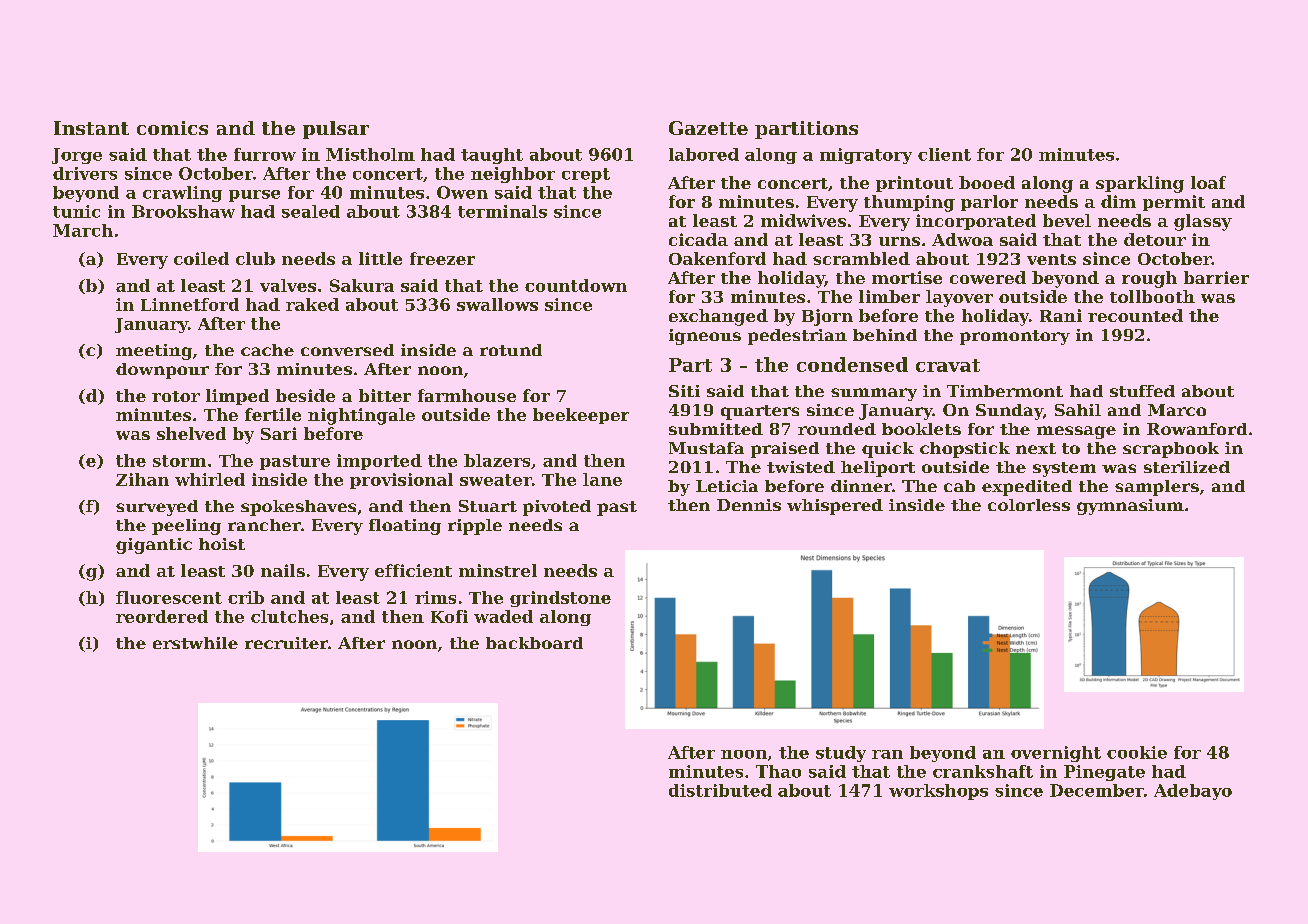 The width and height of the screenshot is (1308, 924). What do you see at coordinates (195, 643) in the screenshot?
I see `erstwhile` at bounding box center [195, 643].
